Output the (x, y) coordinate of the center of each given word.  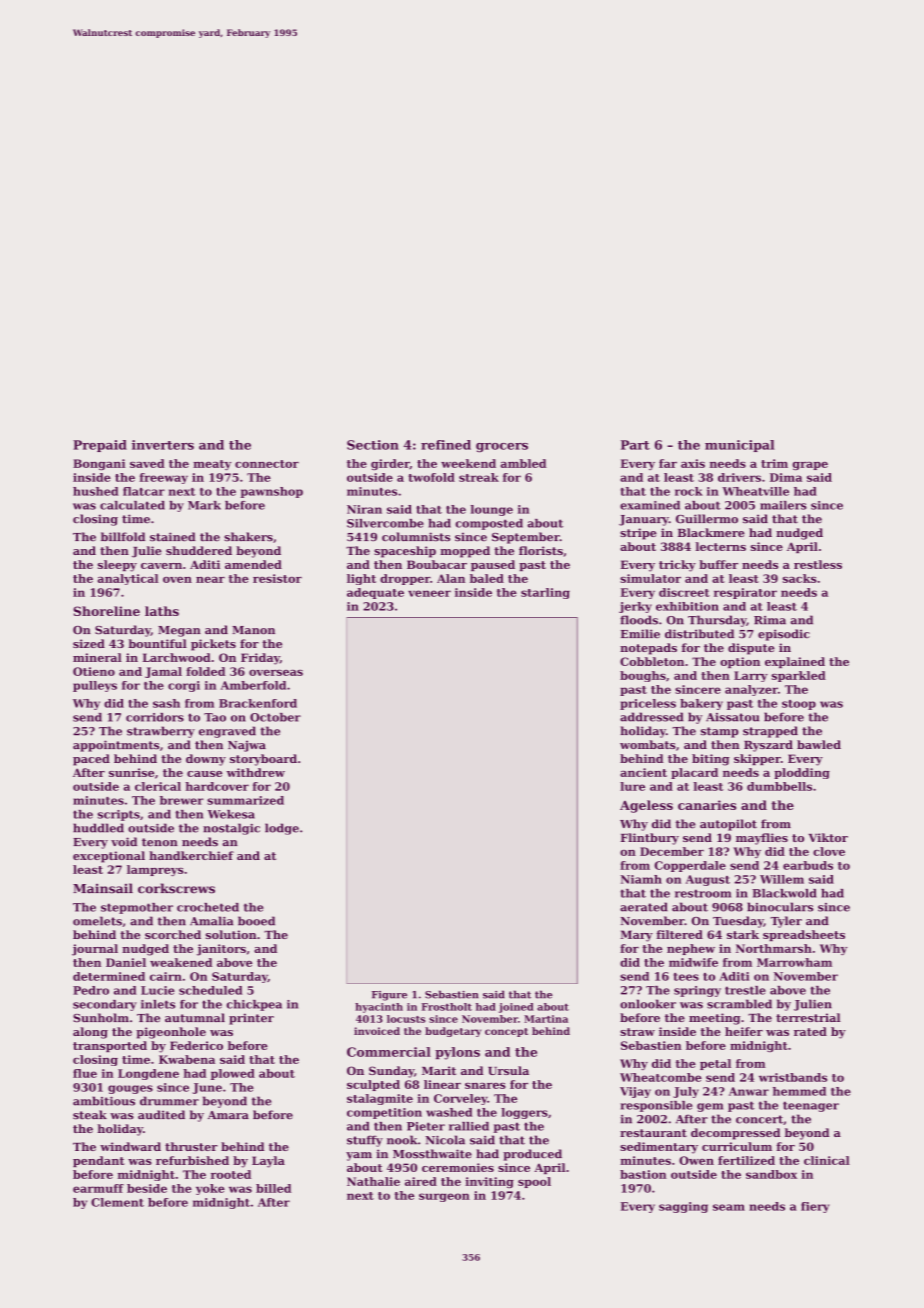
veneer (429, 593)
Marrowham (794, 962)
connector (267, 464)
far (668, 463)
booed (256, 921)
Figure (389, 996)
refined (446, 445)
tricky (677, 566)
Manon (253, 630)
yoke (210, 1189)
